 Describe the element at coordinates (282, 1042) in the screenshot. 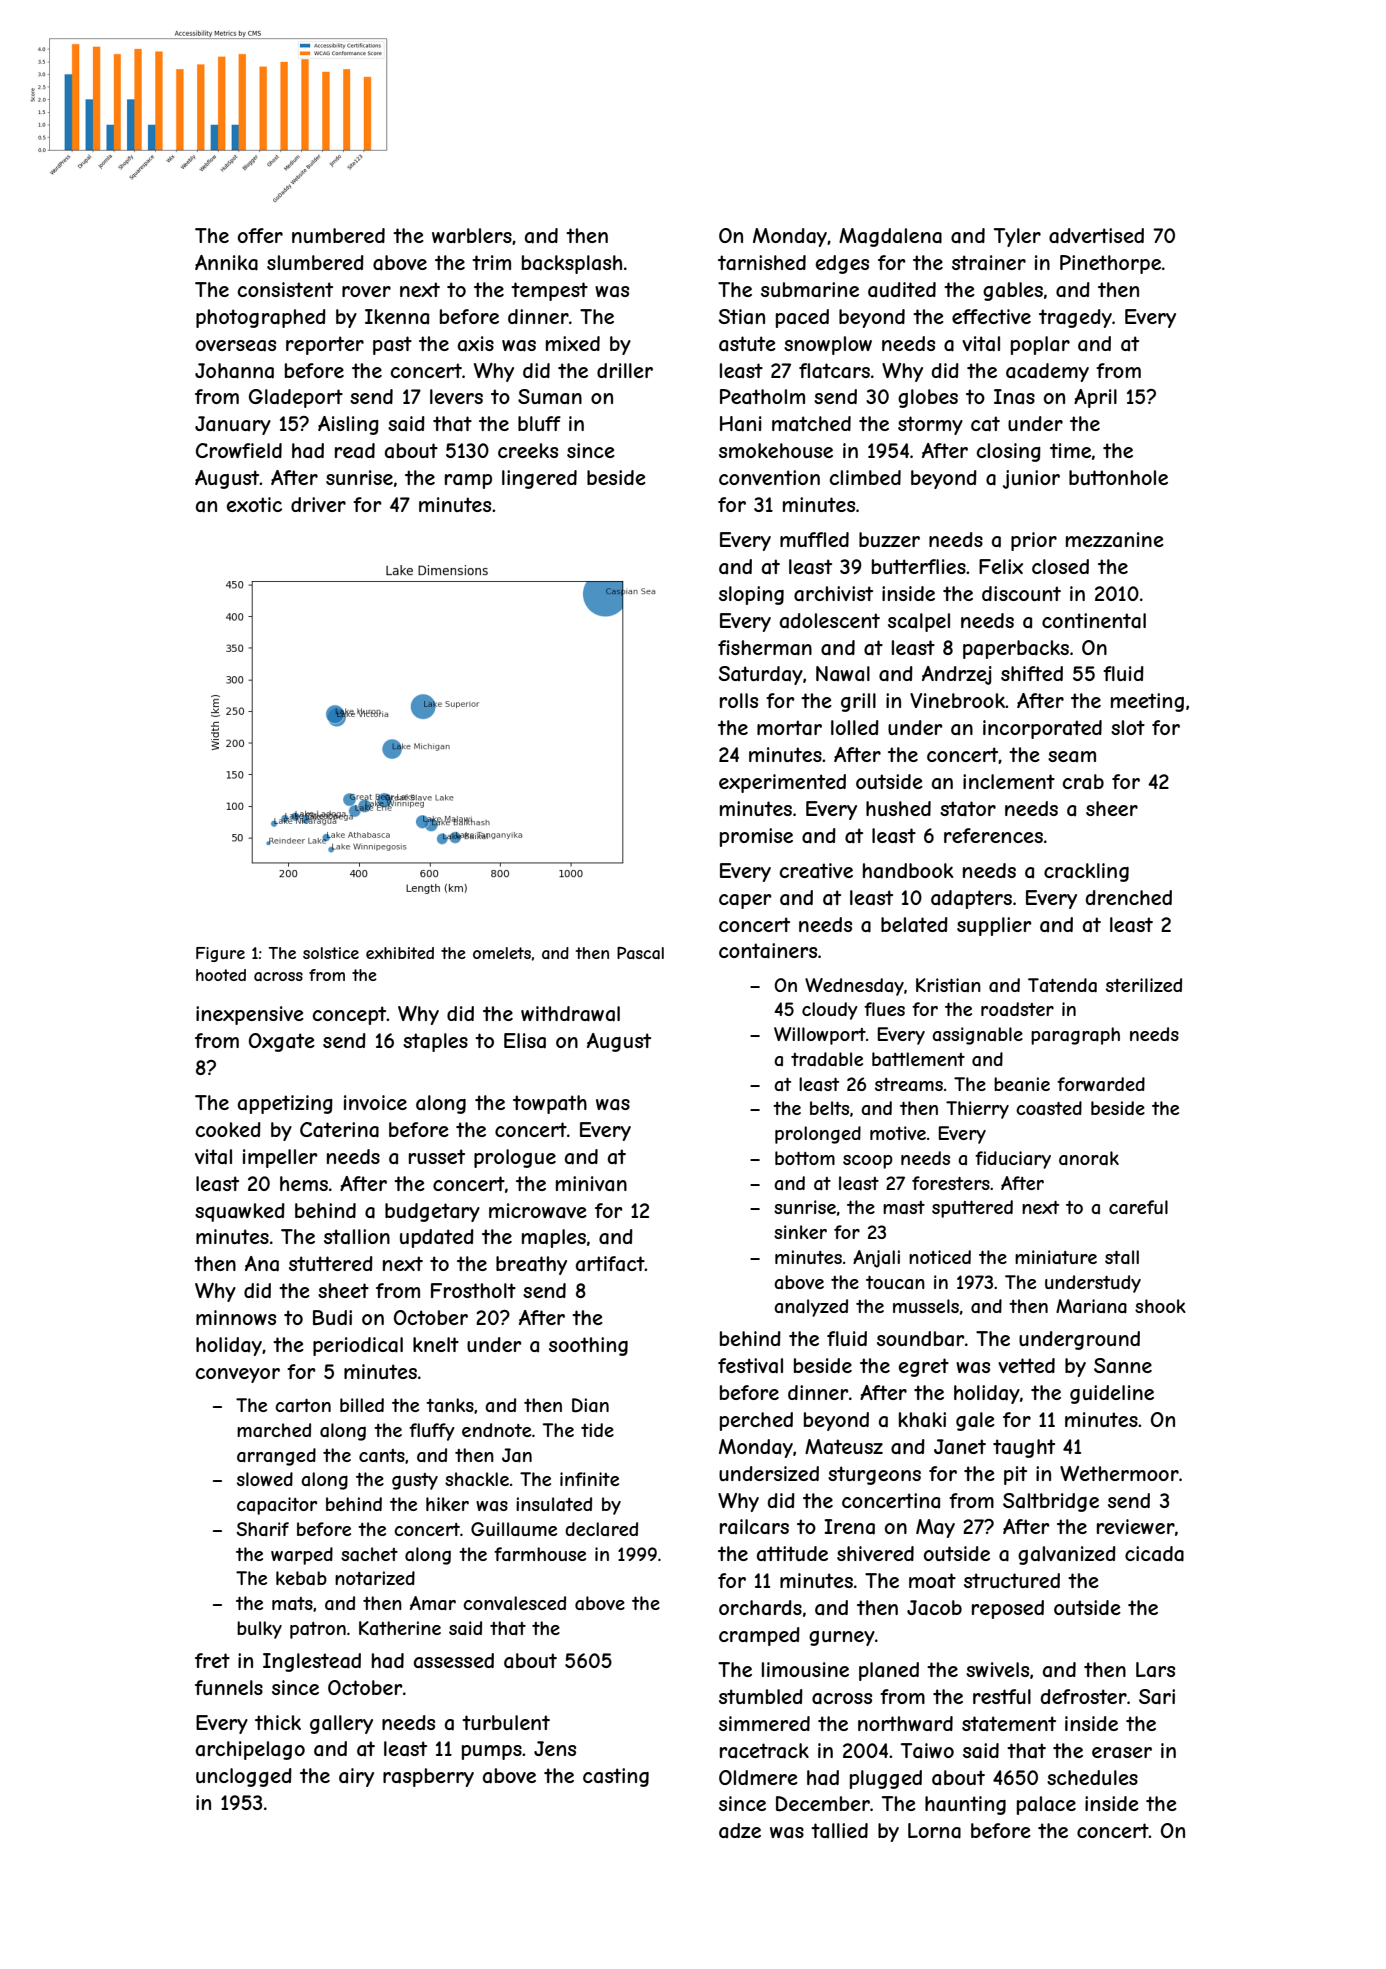

I see `Oxgate` at that location.
